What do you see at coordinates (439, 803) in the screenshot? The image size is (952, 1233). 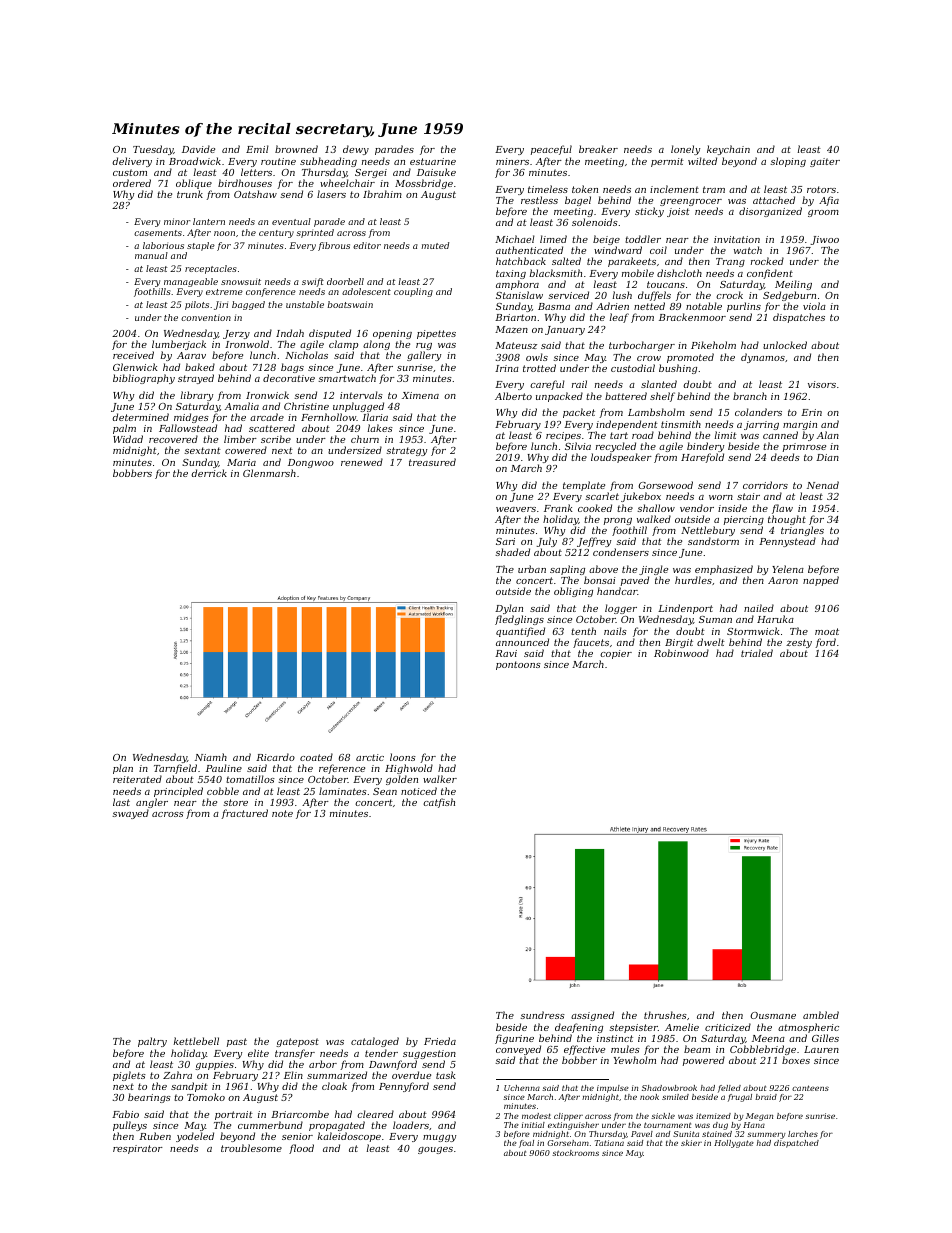 I see `catfish` at bounding box center [439, 803].
